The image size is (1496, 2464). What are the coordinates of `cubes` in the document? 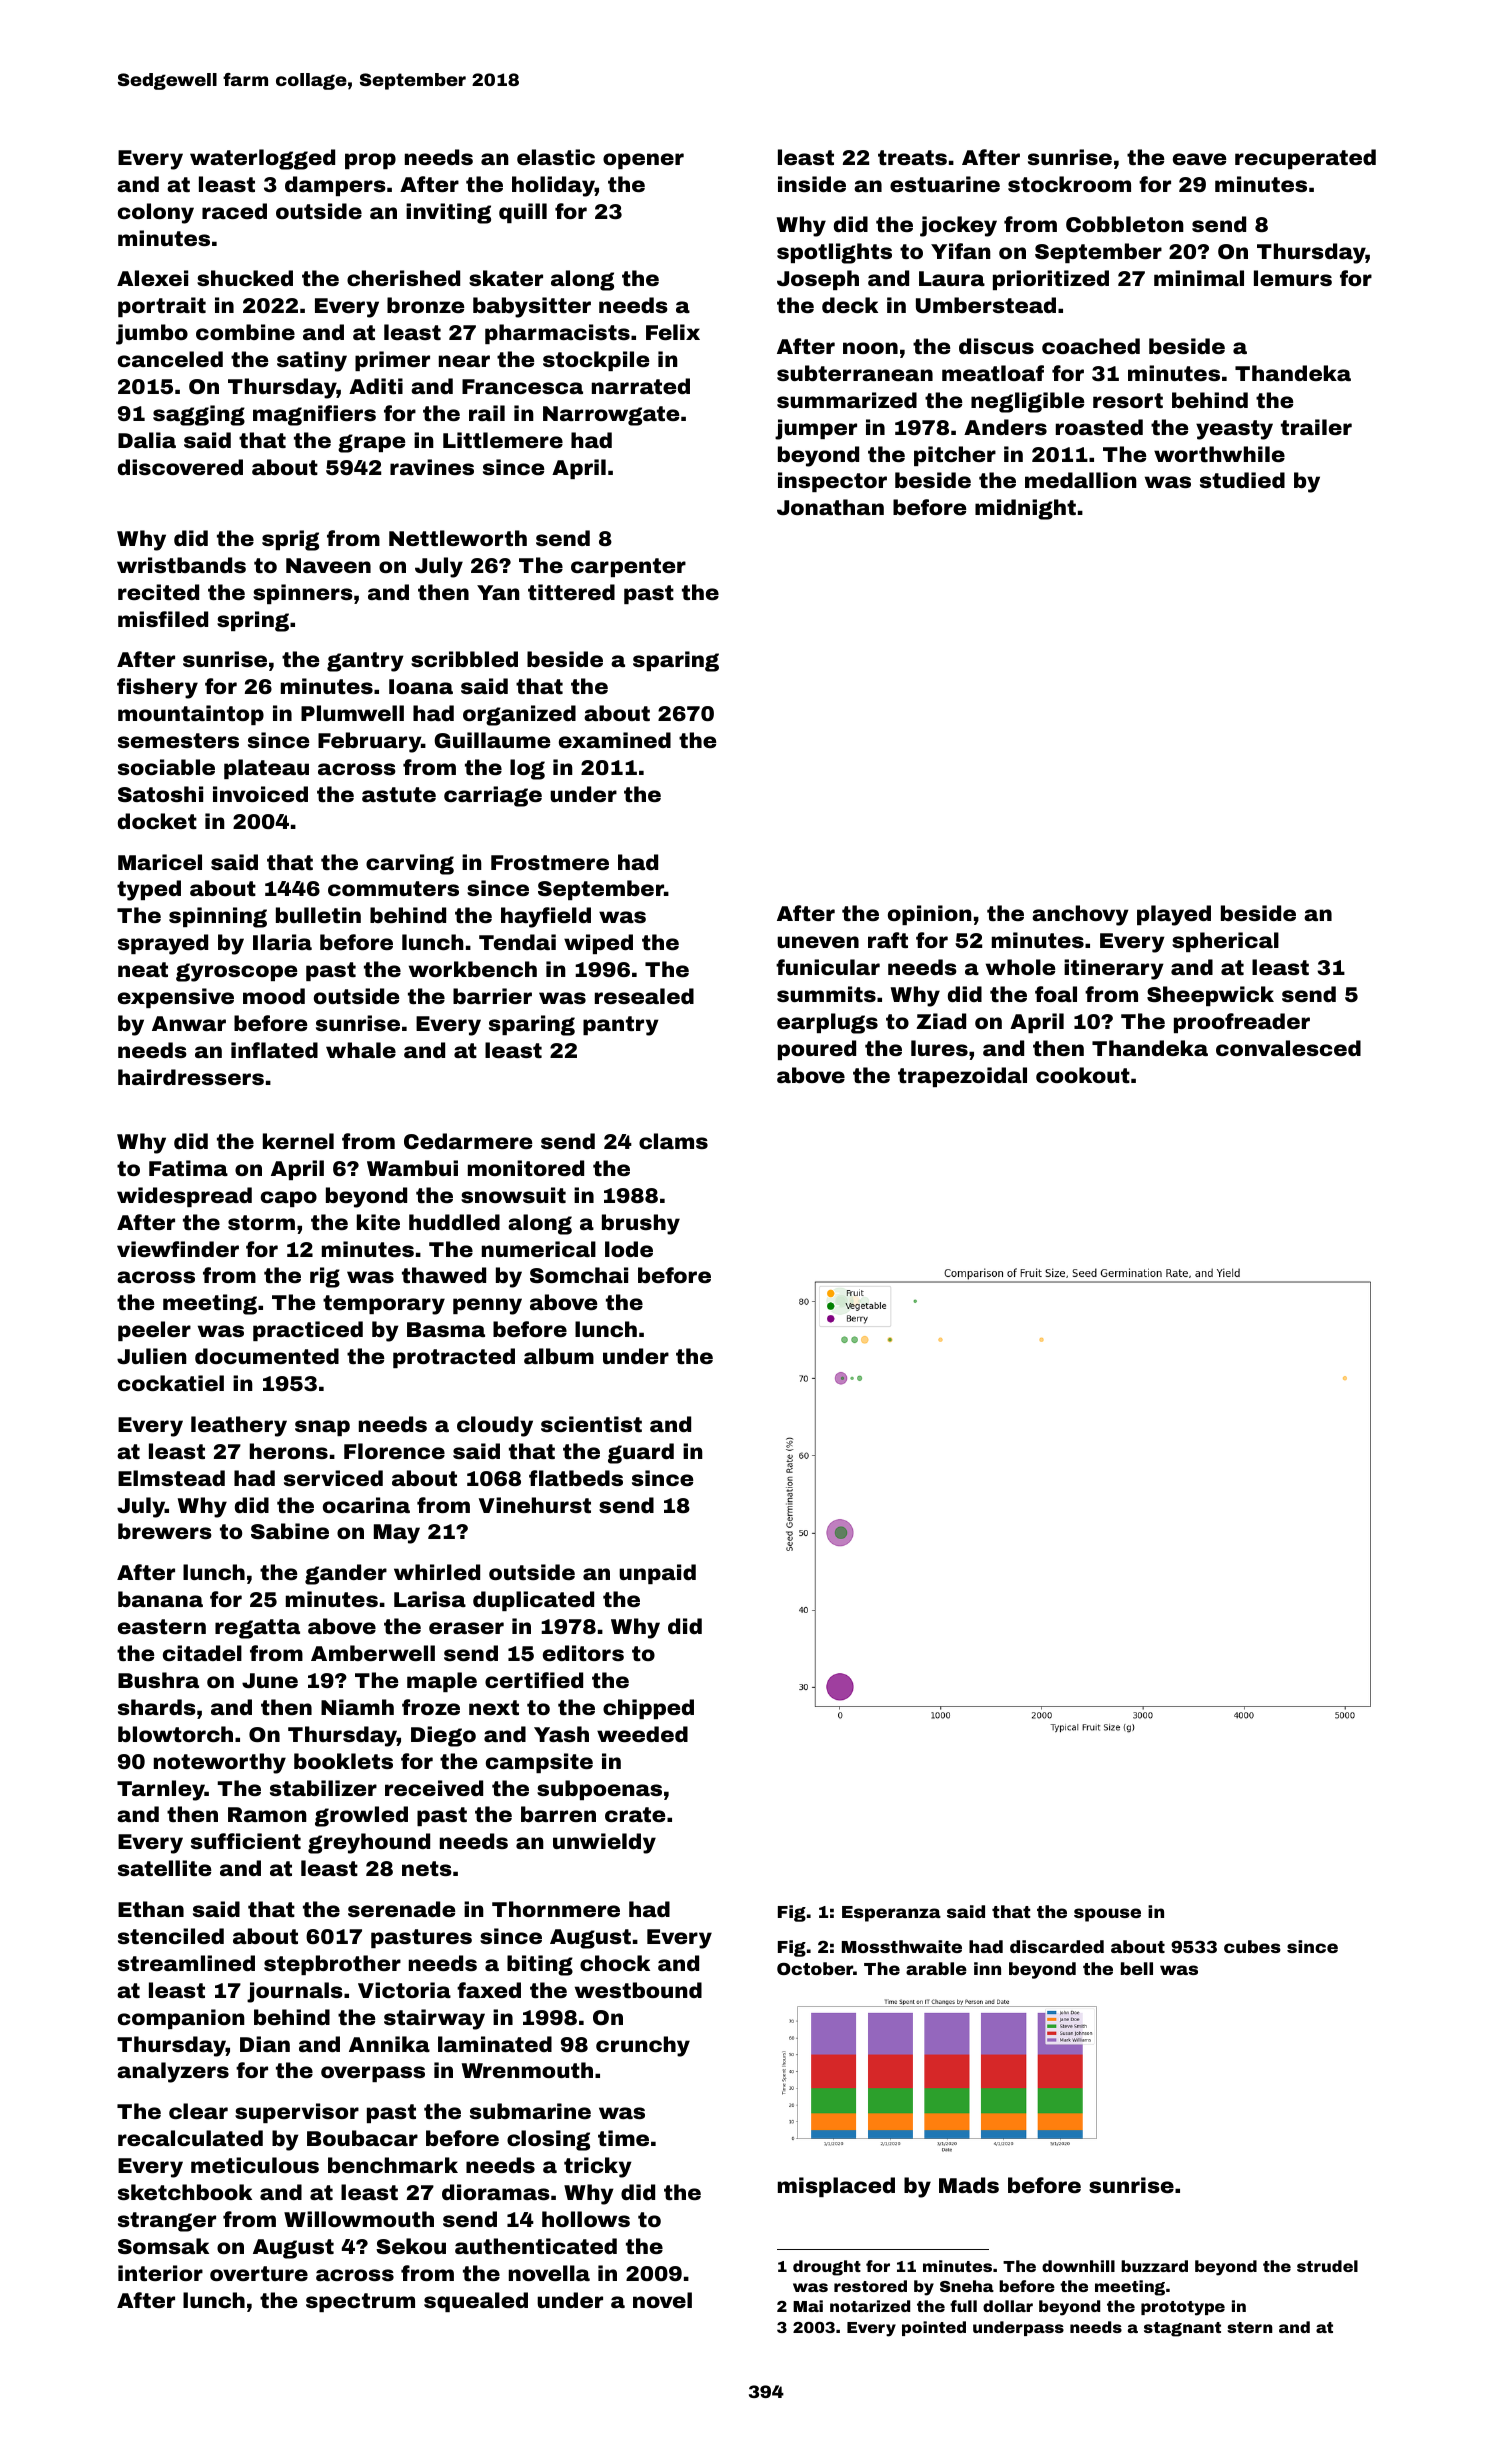 It's located at (1252, 1946).
